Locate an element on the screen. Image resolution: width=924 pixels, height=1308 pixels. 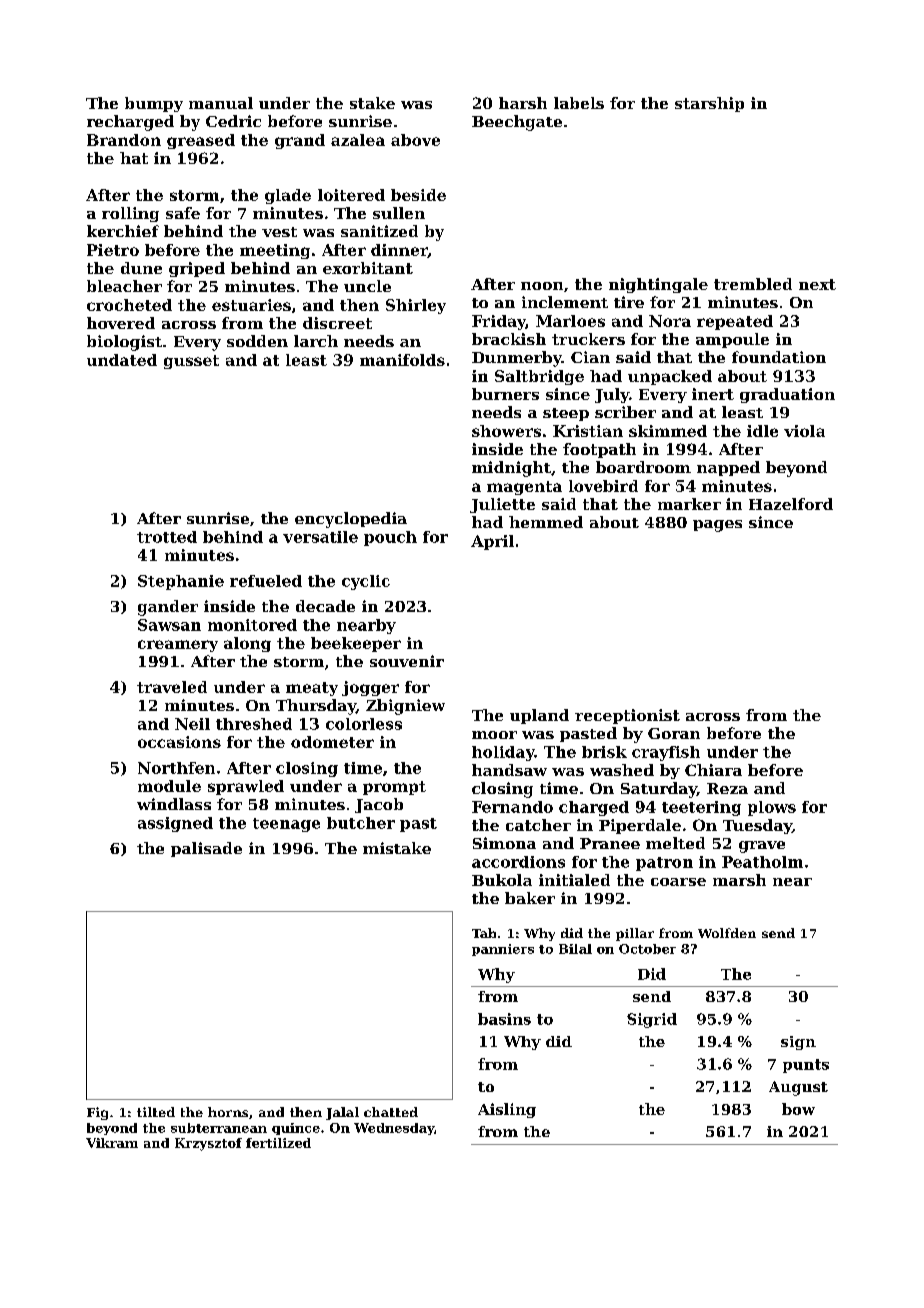
fertilized is located at coordinates (278, 1143).
